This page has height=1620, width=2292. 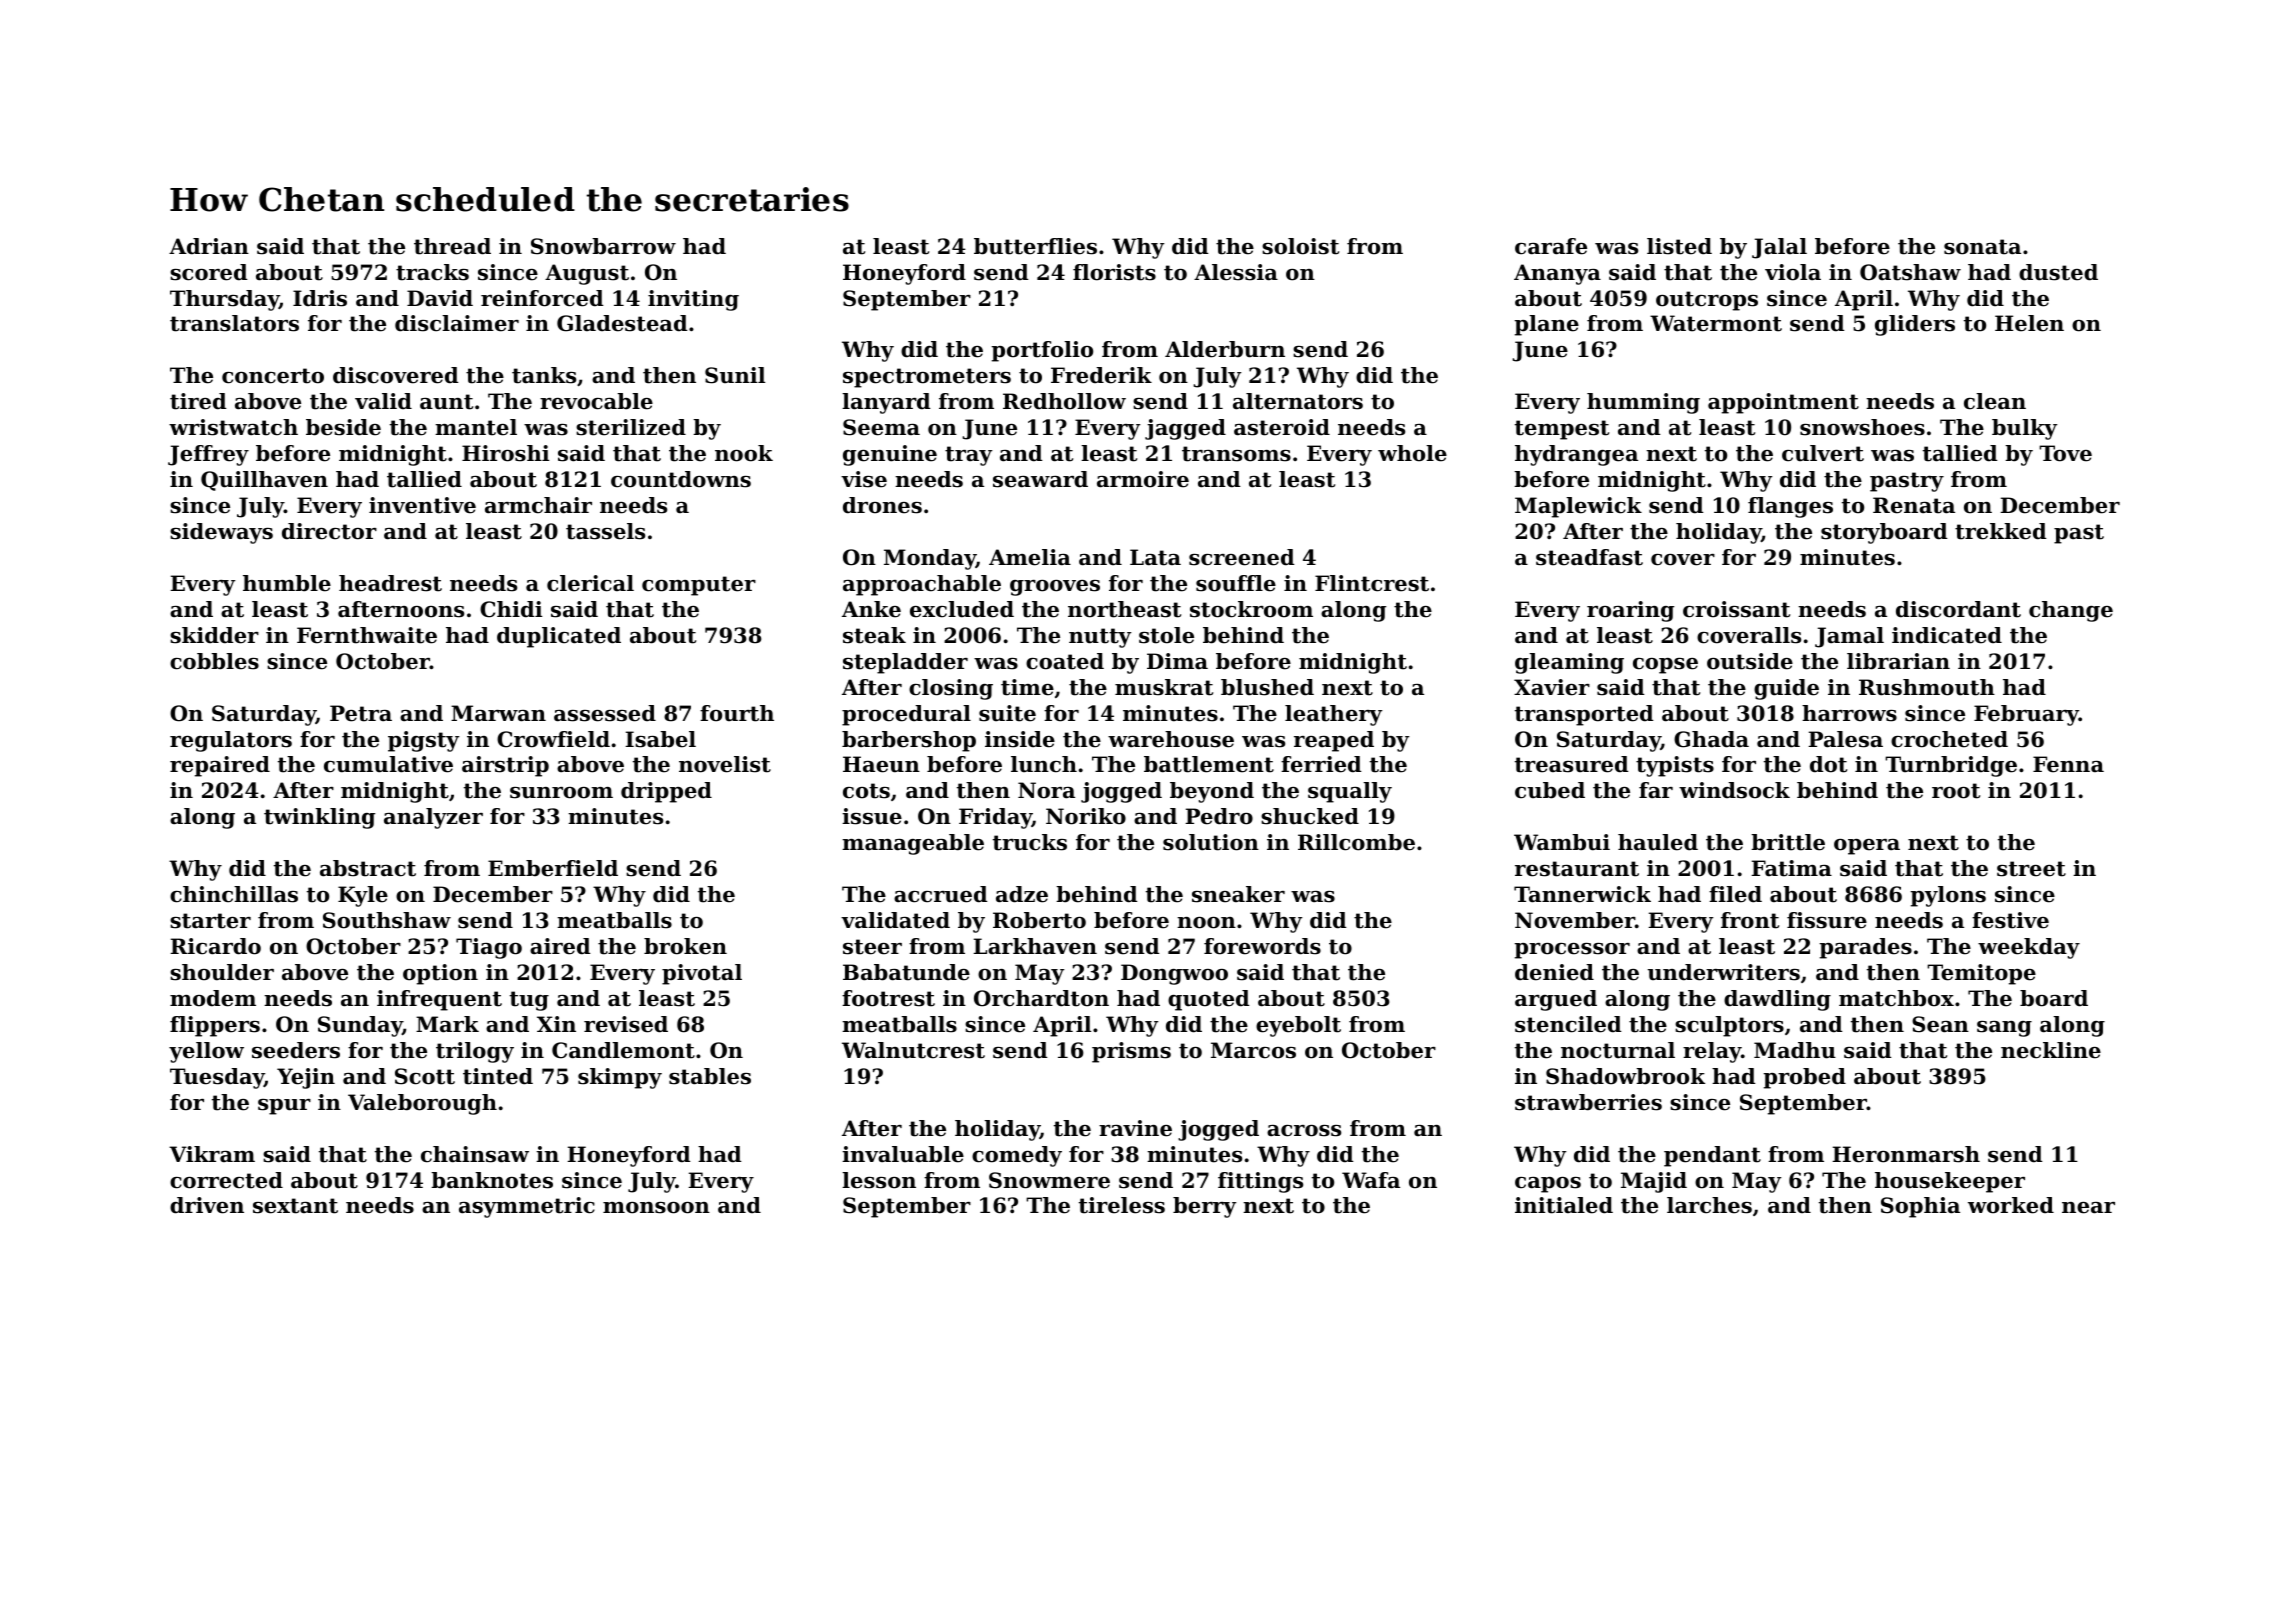 What do you see at coordinates (1783, 403) in the page?
I see `appointment` at bounding box center [1783, 403].
